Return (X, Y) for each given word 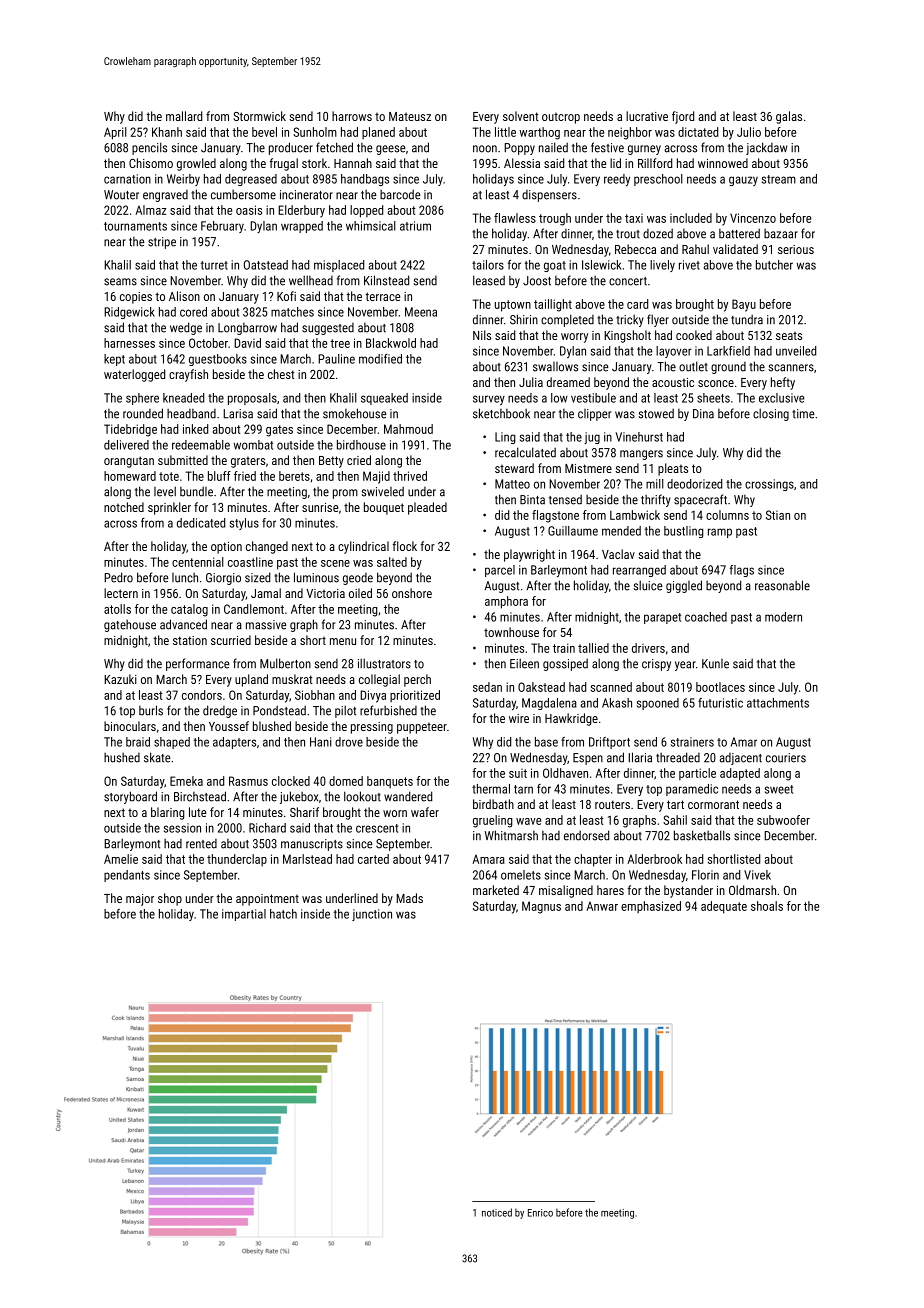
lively (662, 266)
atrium (415, 226)
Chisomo (151, 163)
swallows (555, 367)
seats (789, 336)
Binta (532, 500)
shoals (767, 906)
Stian (778, 515)
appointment (267, 900)
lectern (121, 593)
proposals (252, 399)
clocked (291, 781)
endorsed (586, 835)
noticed (497, 1212)
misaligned (566, 891)
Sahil (675, 820)
